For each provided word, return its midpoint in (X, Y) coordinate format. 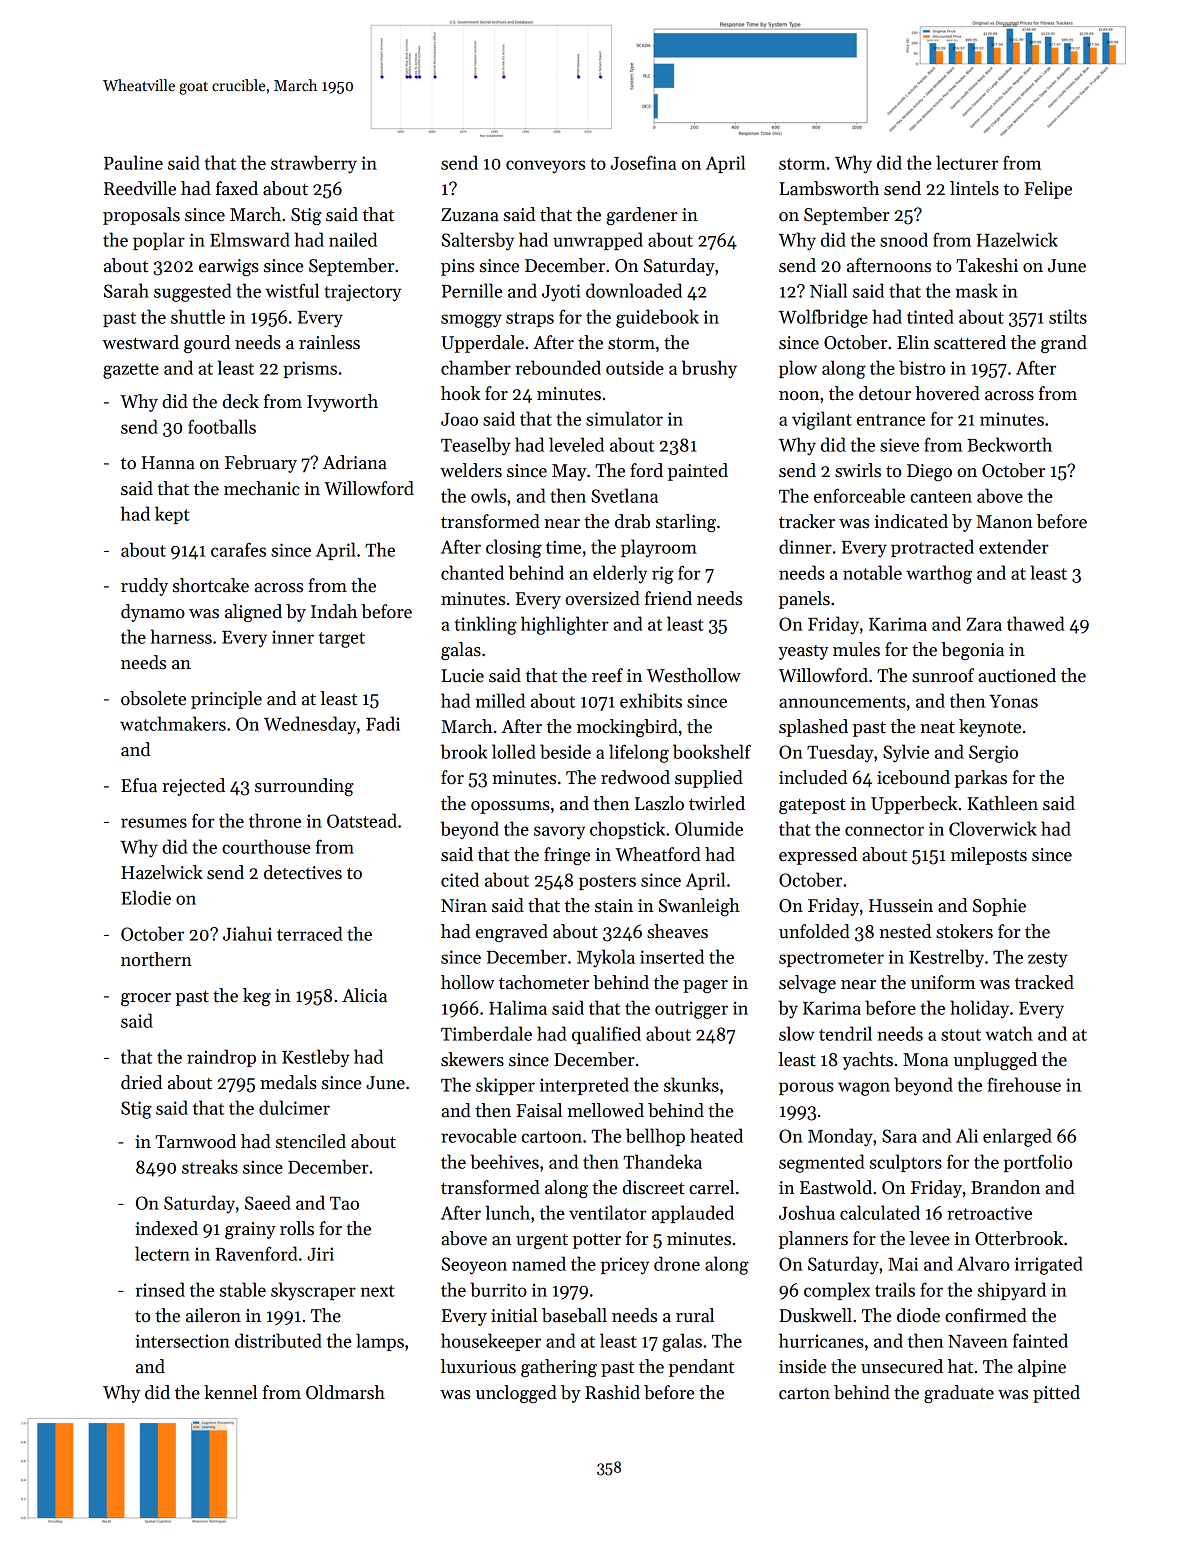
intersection (182, 1341)
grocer (146, 999)
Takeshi (987, 265)
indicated (911, 521)
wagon (864, 1089)
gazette (131, 371)
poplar (159, 241)
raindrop (221, 1058)
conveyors (545, 166)
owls (488, 495)
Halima (518, 1007)
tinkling (486, 625)
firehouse (1024, 1084)
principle (226, 700)
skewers (472, 1059)
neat (937, 727)
